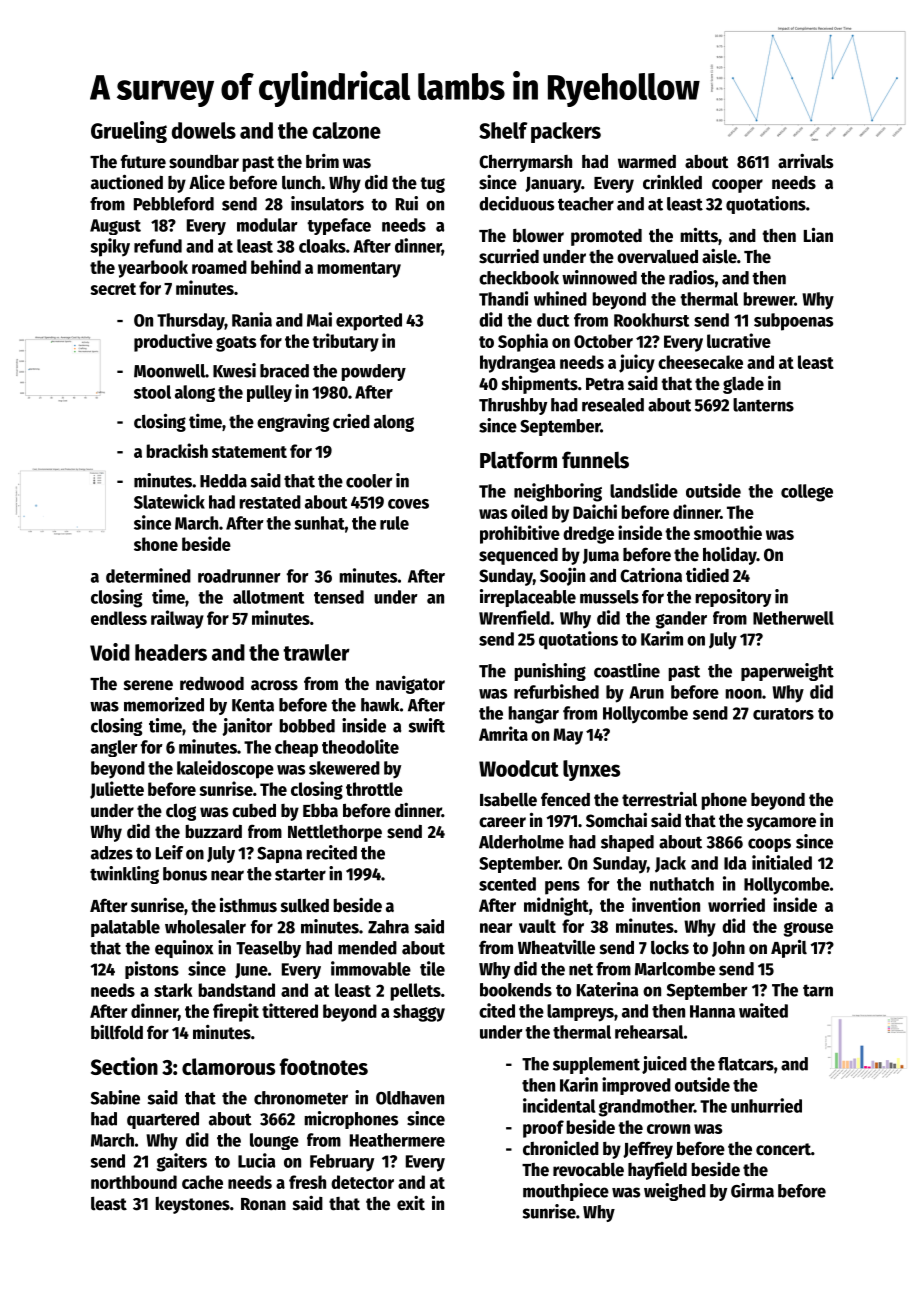 This document has height=1308, width=924. Describe the element at coordinates (637, 363) in the document. I see `juicy` at that location.
